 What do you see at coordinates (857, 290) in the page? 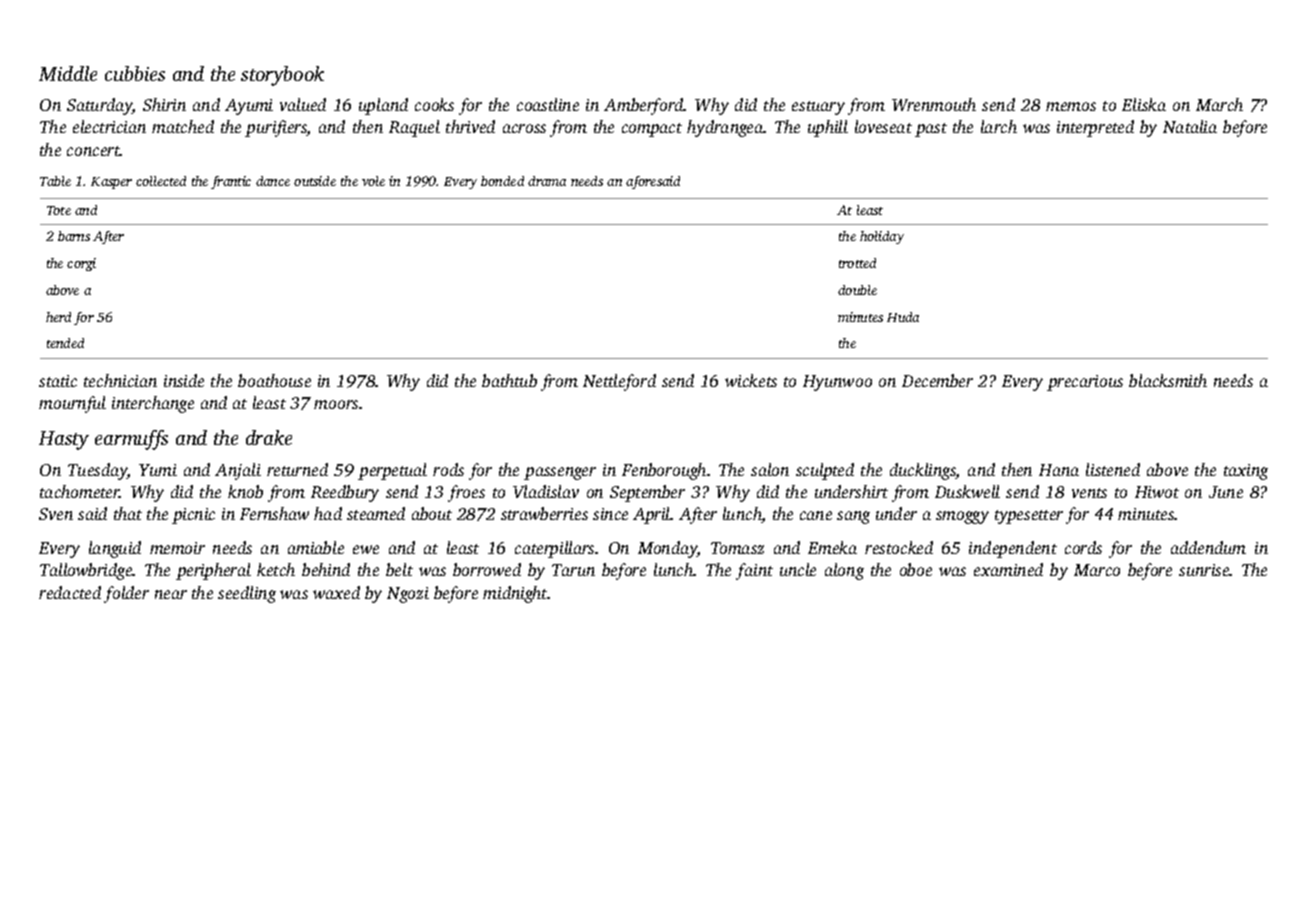
I see `double` at bounding box center [857, 290].
